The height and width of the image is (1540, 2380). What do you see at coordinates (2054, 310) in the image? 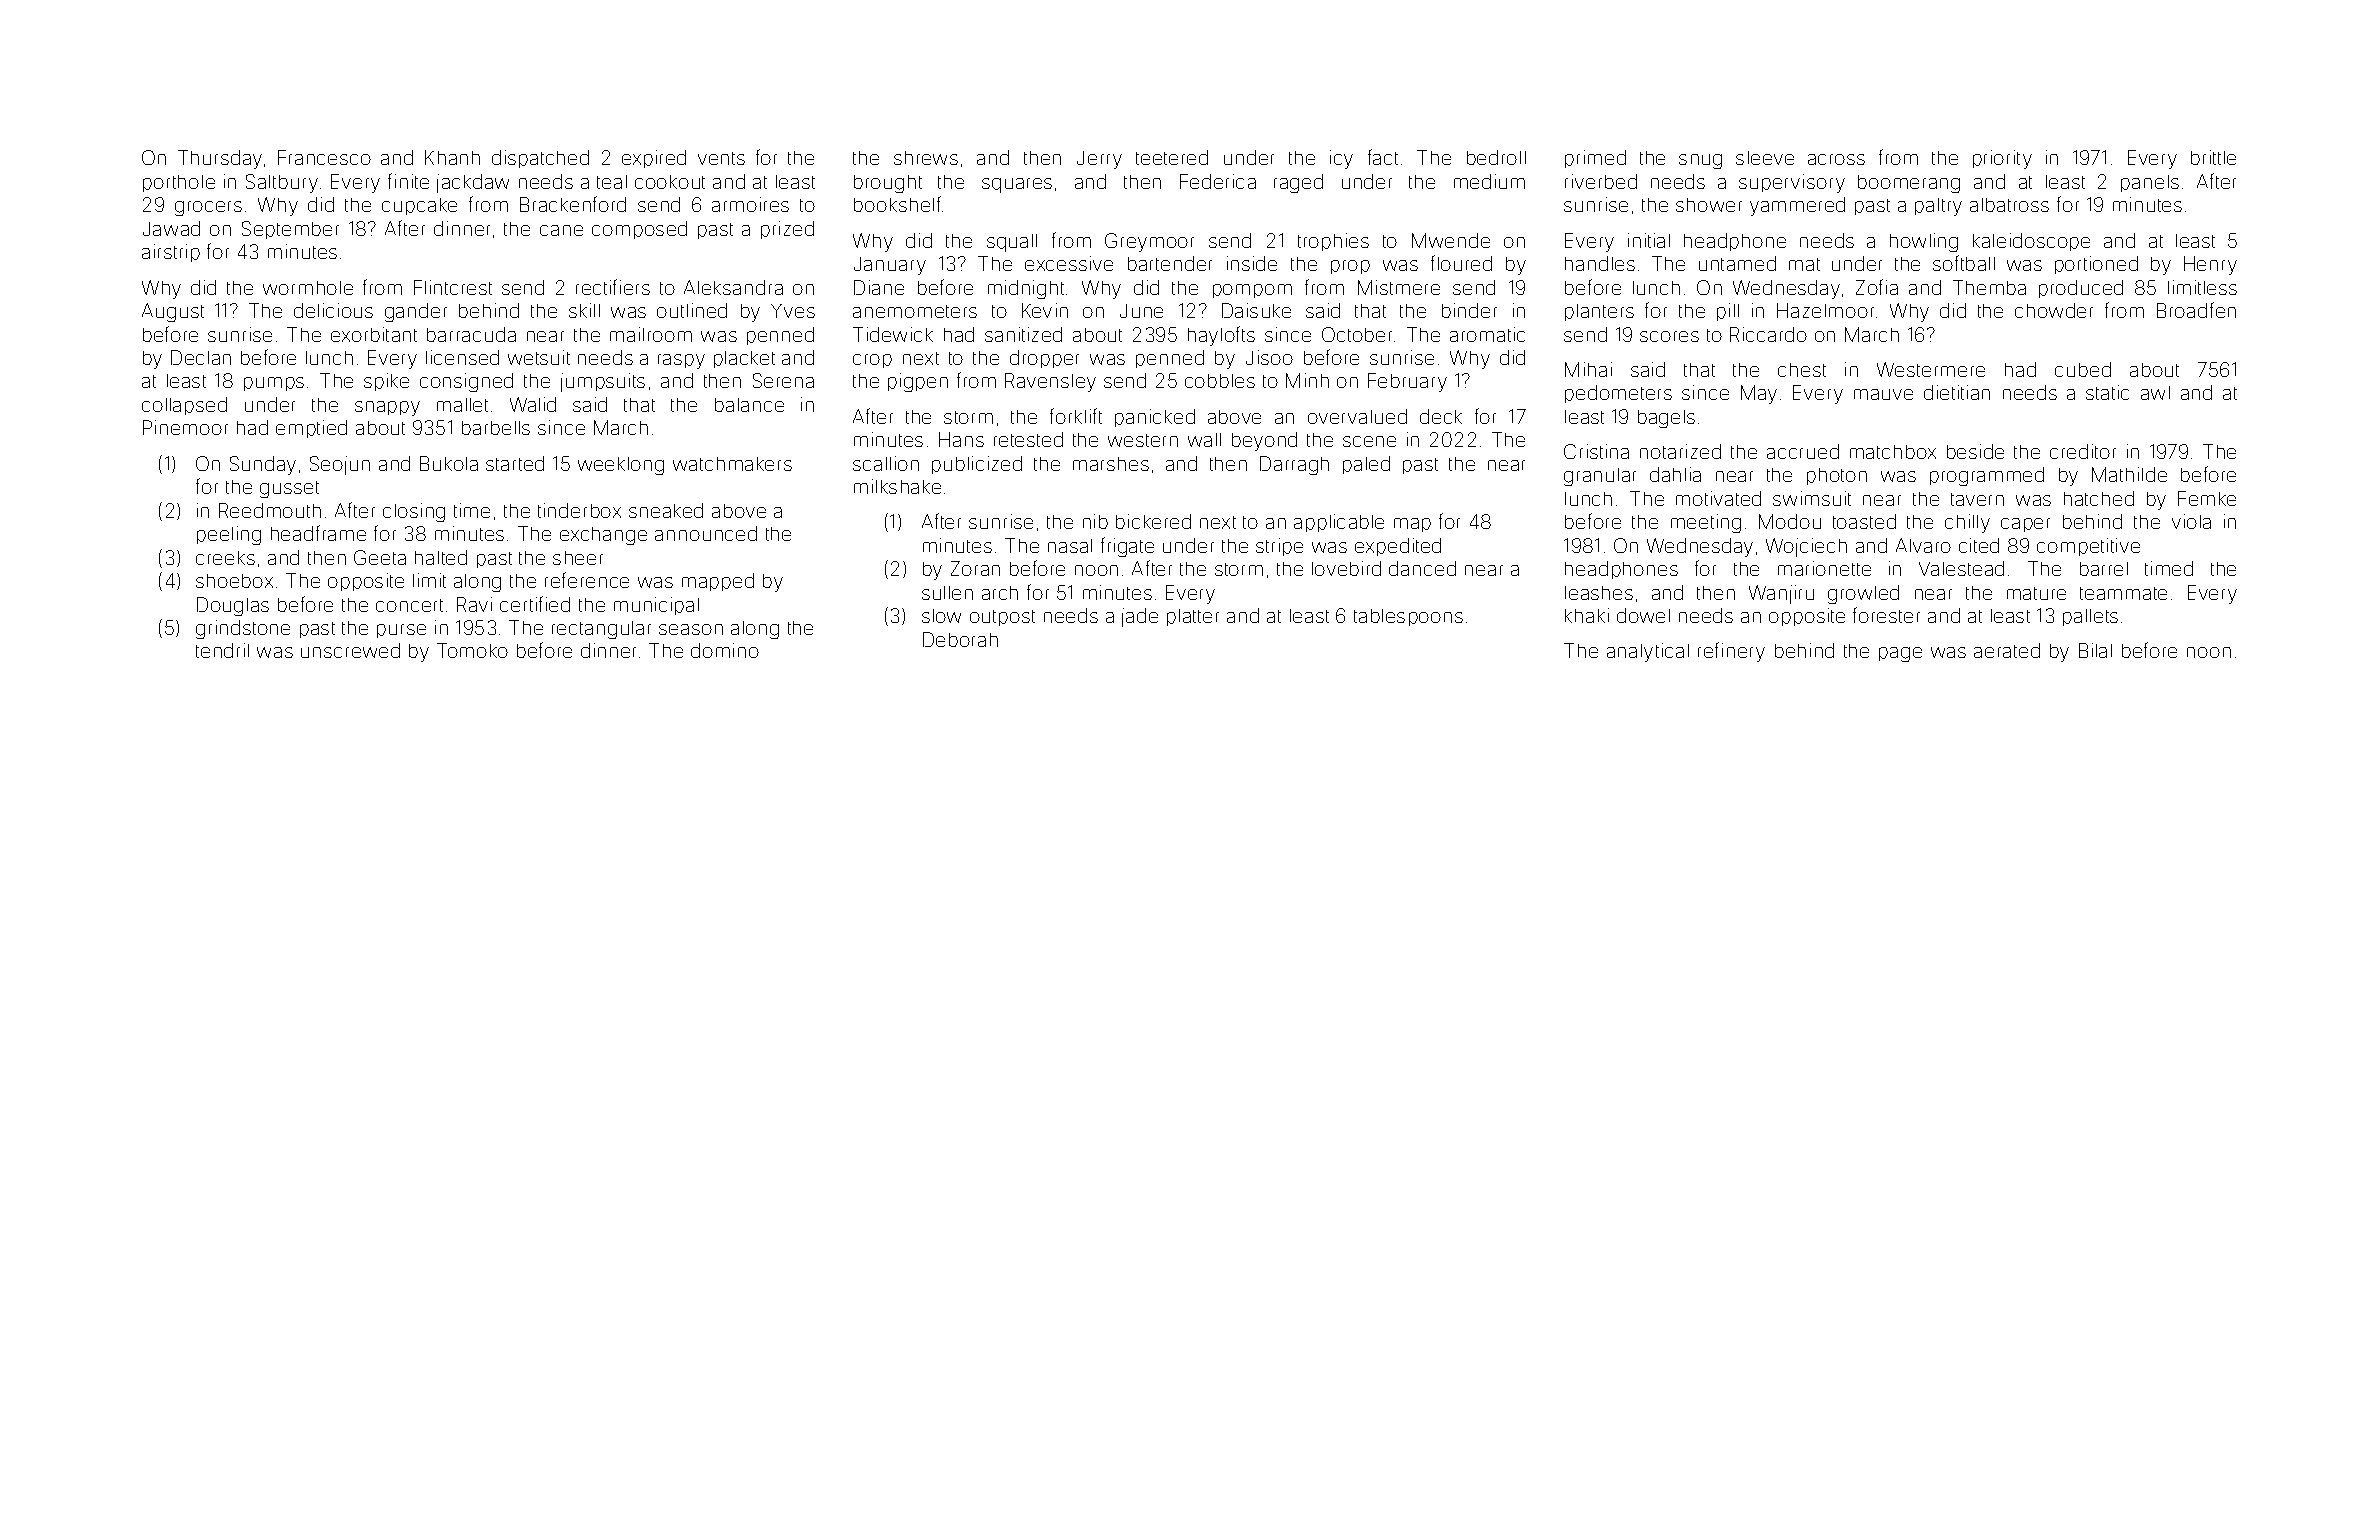
I see `chowder` at bounding box center [2054, 310].
